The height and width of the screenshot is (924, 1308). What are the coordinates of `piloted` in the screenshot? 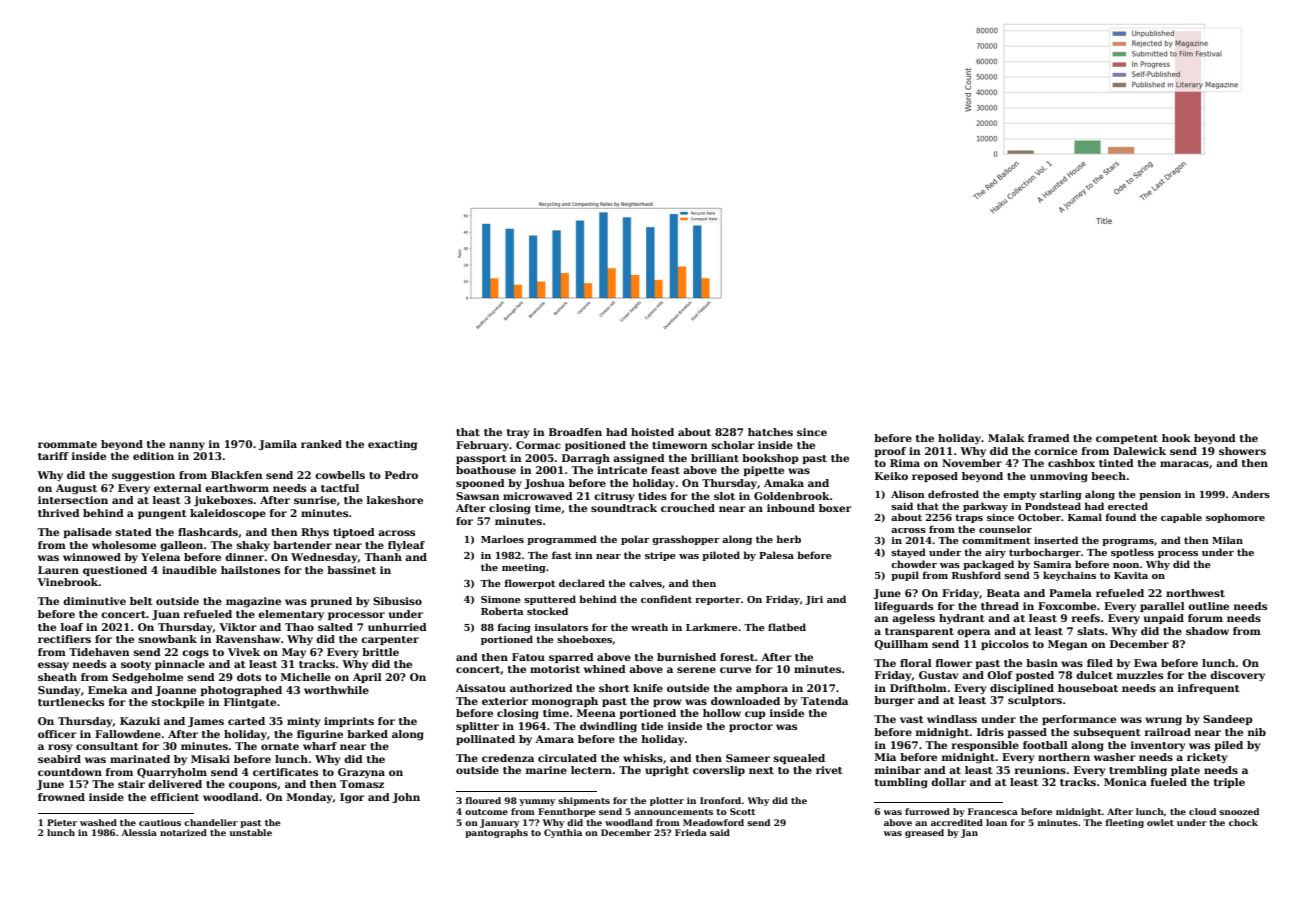 It's located at (721, 556).
